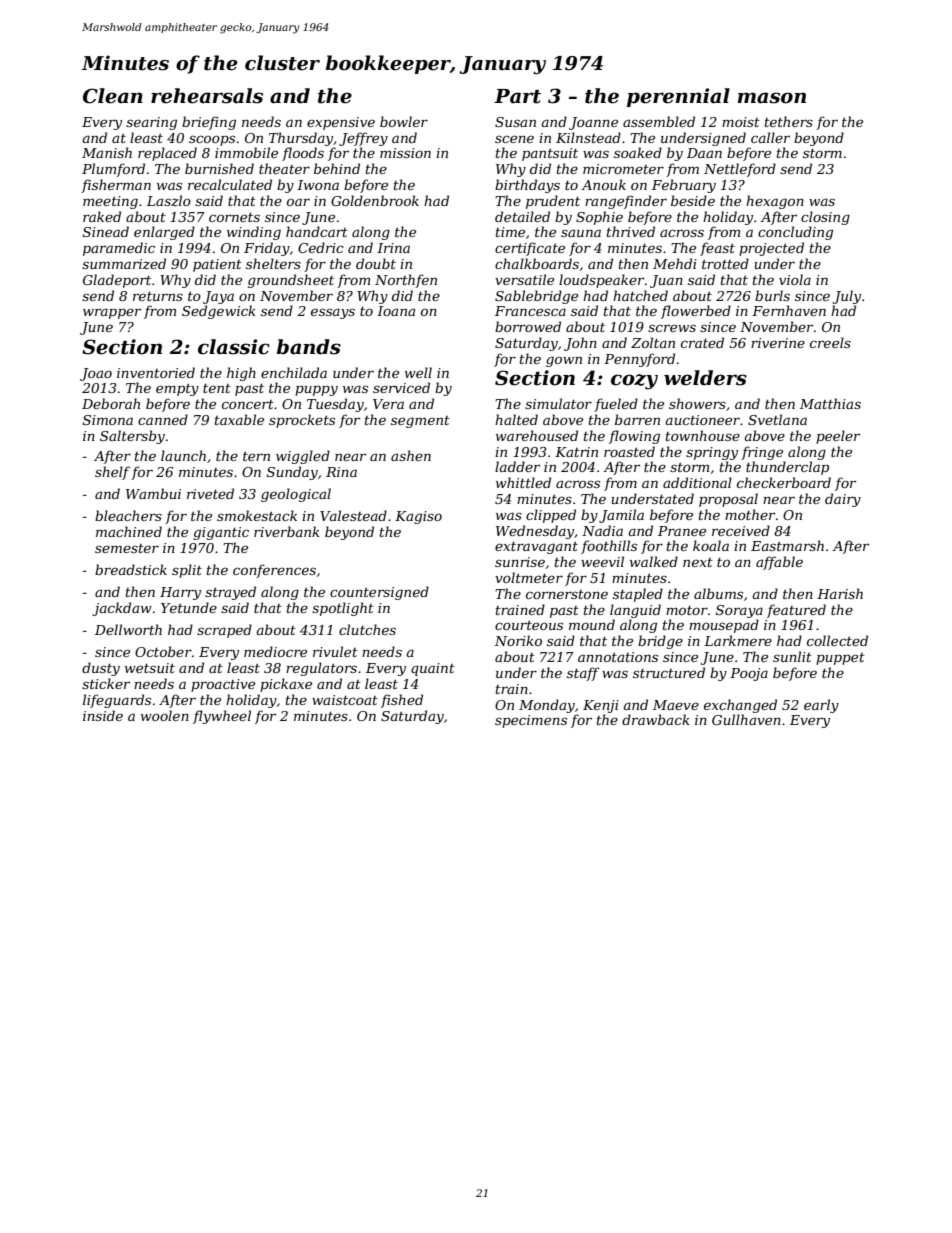 Image resolution: width=952 pixels, height=1233 pixels. What do you see at coordinates (333, 313) in the document?
I see `essays` at bounding box center [333, 313].
